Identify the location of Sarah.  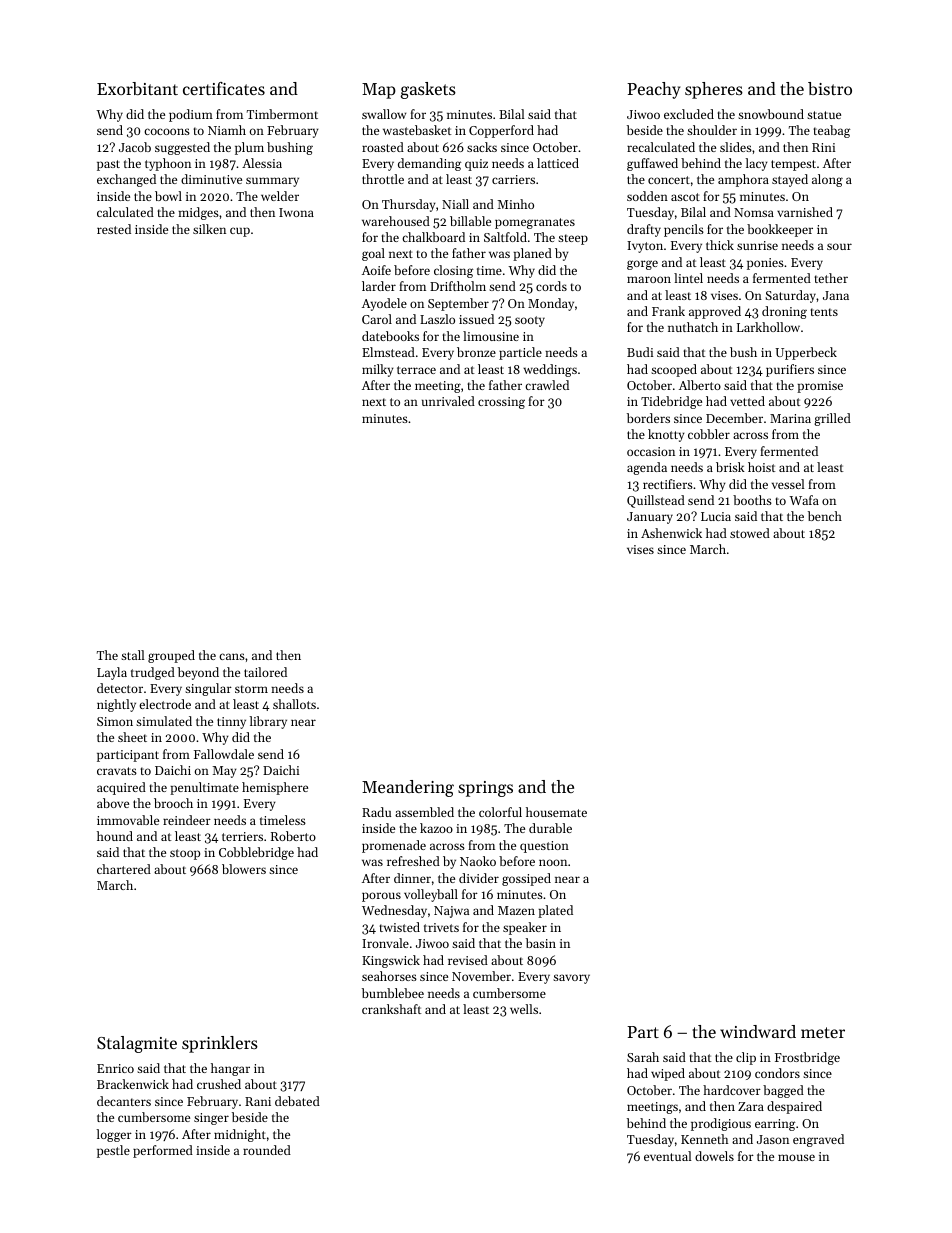
(643, 1057).
